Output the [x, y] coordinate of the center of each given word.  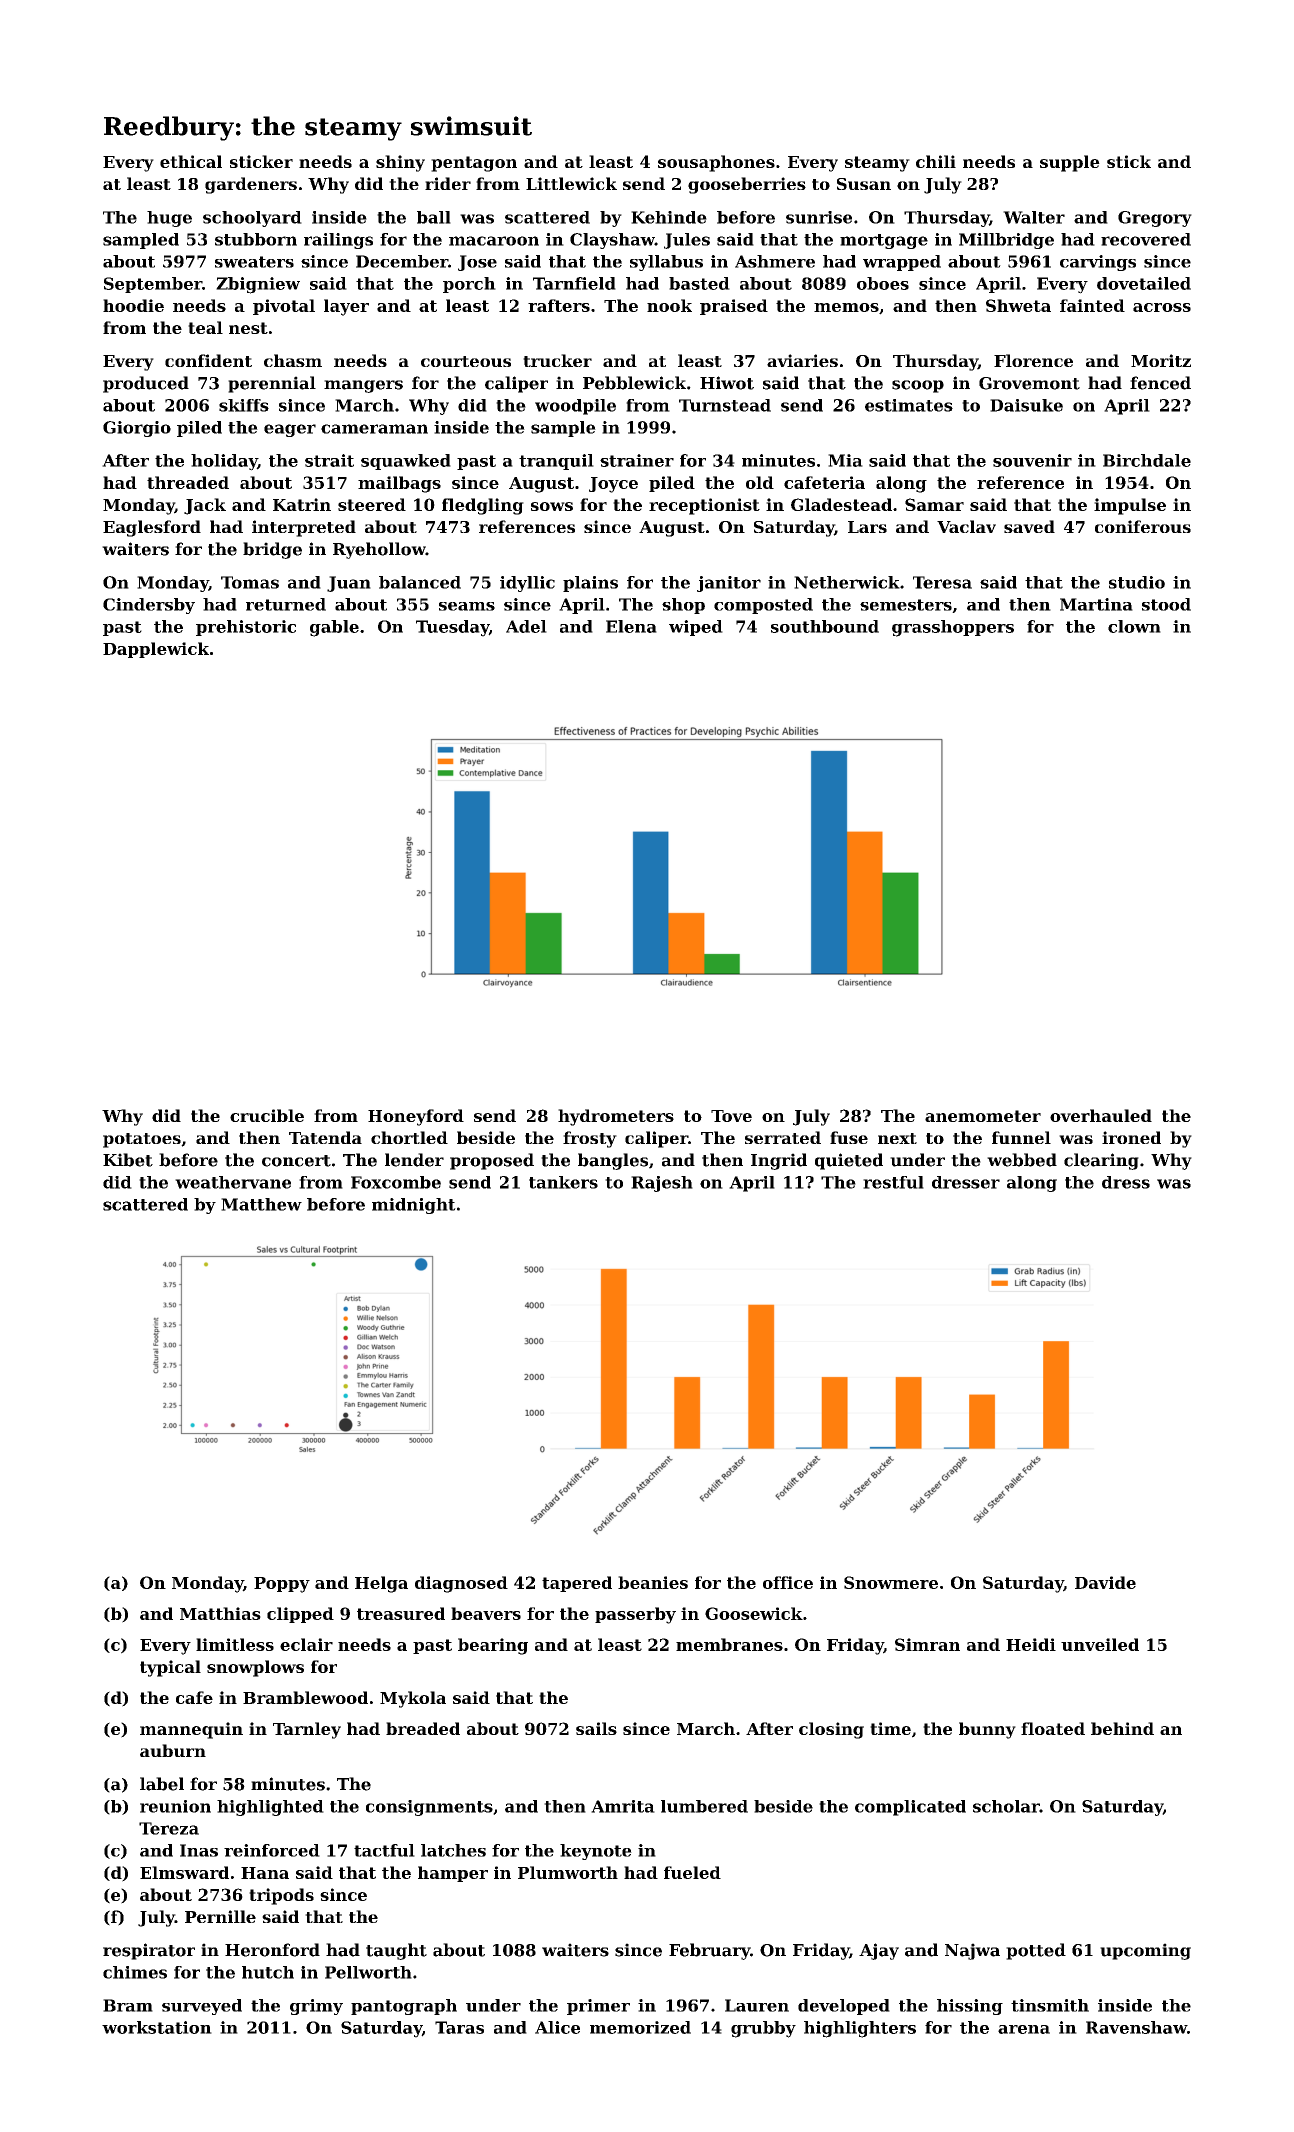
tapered [577, 1584]
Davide [1105, 1582]
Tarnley [307, 1730]
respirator [149, 1951]
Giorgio [137, 429]
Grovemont [1029, 383]
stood [1166, 604]
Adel [526, 626]
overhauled [1101, 1115]
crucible [267, 1115]
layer [346, 307]
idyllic [527, 584]
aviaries [802, 360]
